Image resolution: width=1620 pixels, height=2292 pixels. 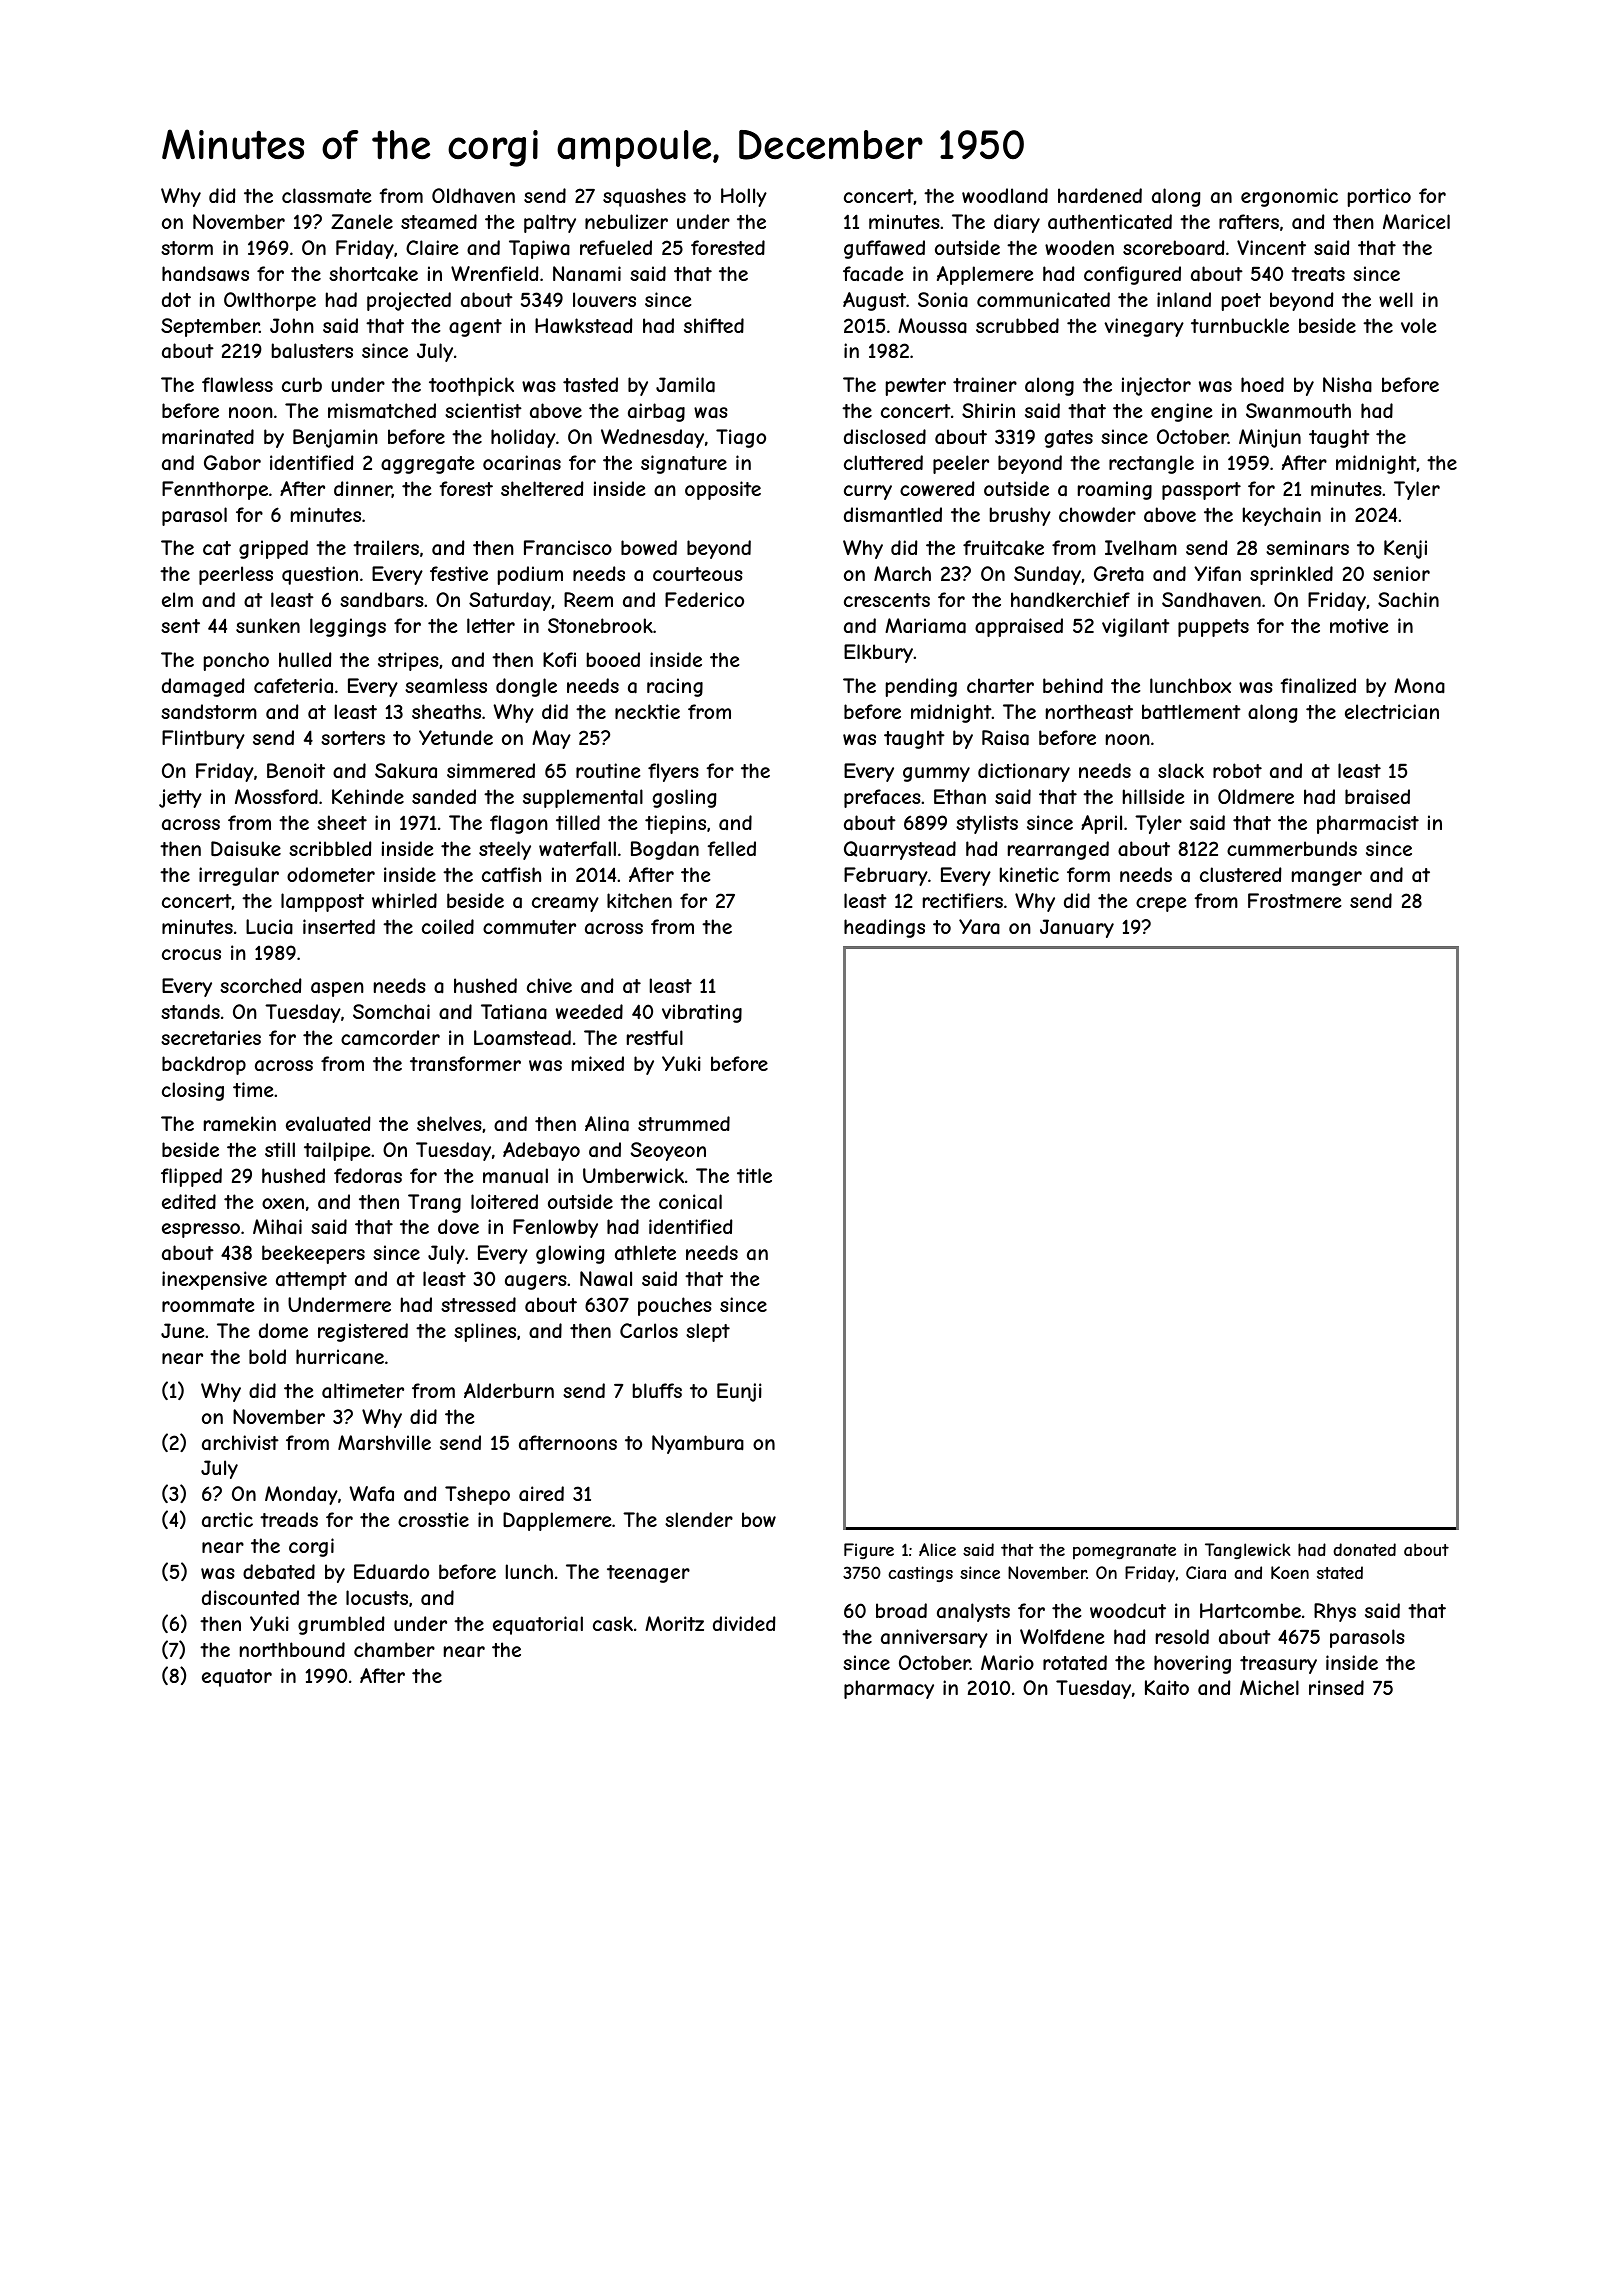 What do you see at coordinates (925, 626) in the screenshot?
I see `Mariama` at bounding box center [925, 626].
